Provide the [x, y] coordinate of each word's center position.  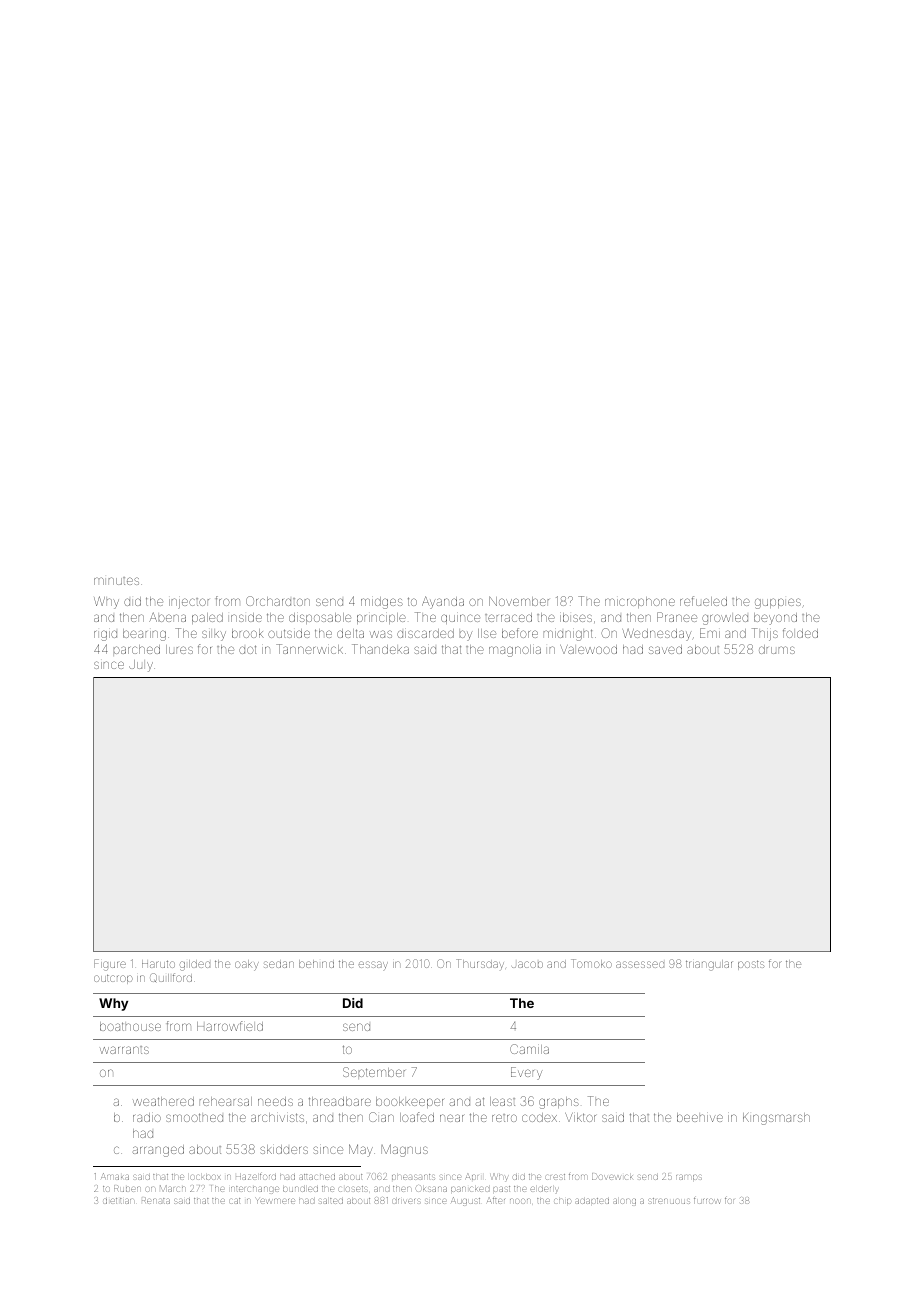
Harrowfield [230, 1026]
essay [373, 966]
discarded [425, 633]
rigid [105, 635]
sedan [279, 964]
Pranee [677, 617]
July [141, 666]
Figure [110, 965]
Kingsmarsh [776, 1119]
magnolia [515, 651]
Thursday [480, 964]
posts [751, 965]
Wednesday [656, 635]
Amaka [115, 1176]
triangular [709, 965]
